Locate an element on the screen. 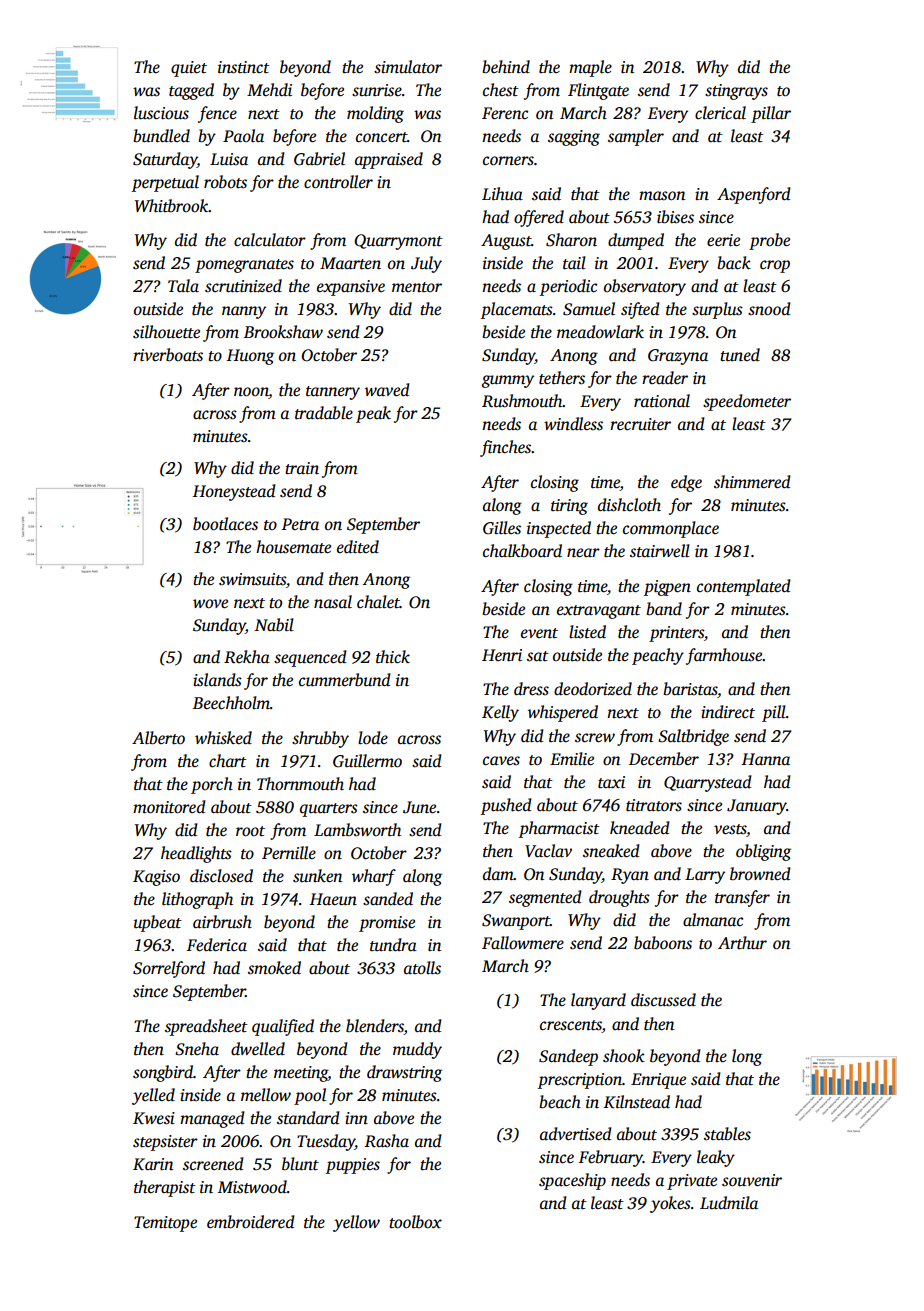 This screenshot has width=924, height=1311. tannery is located at coordinates (333, 393).
